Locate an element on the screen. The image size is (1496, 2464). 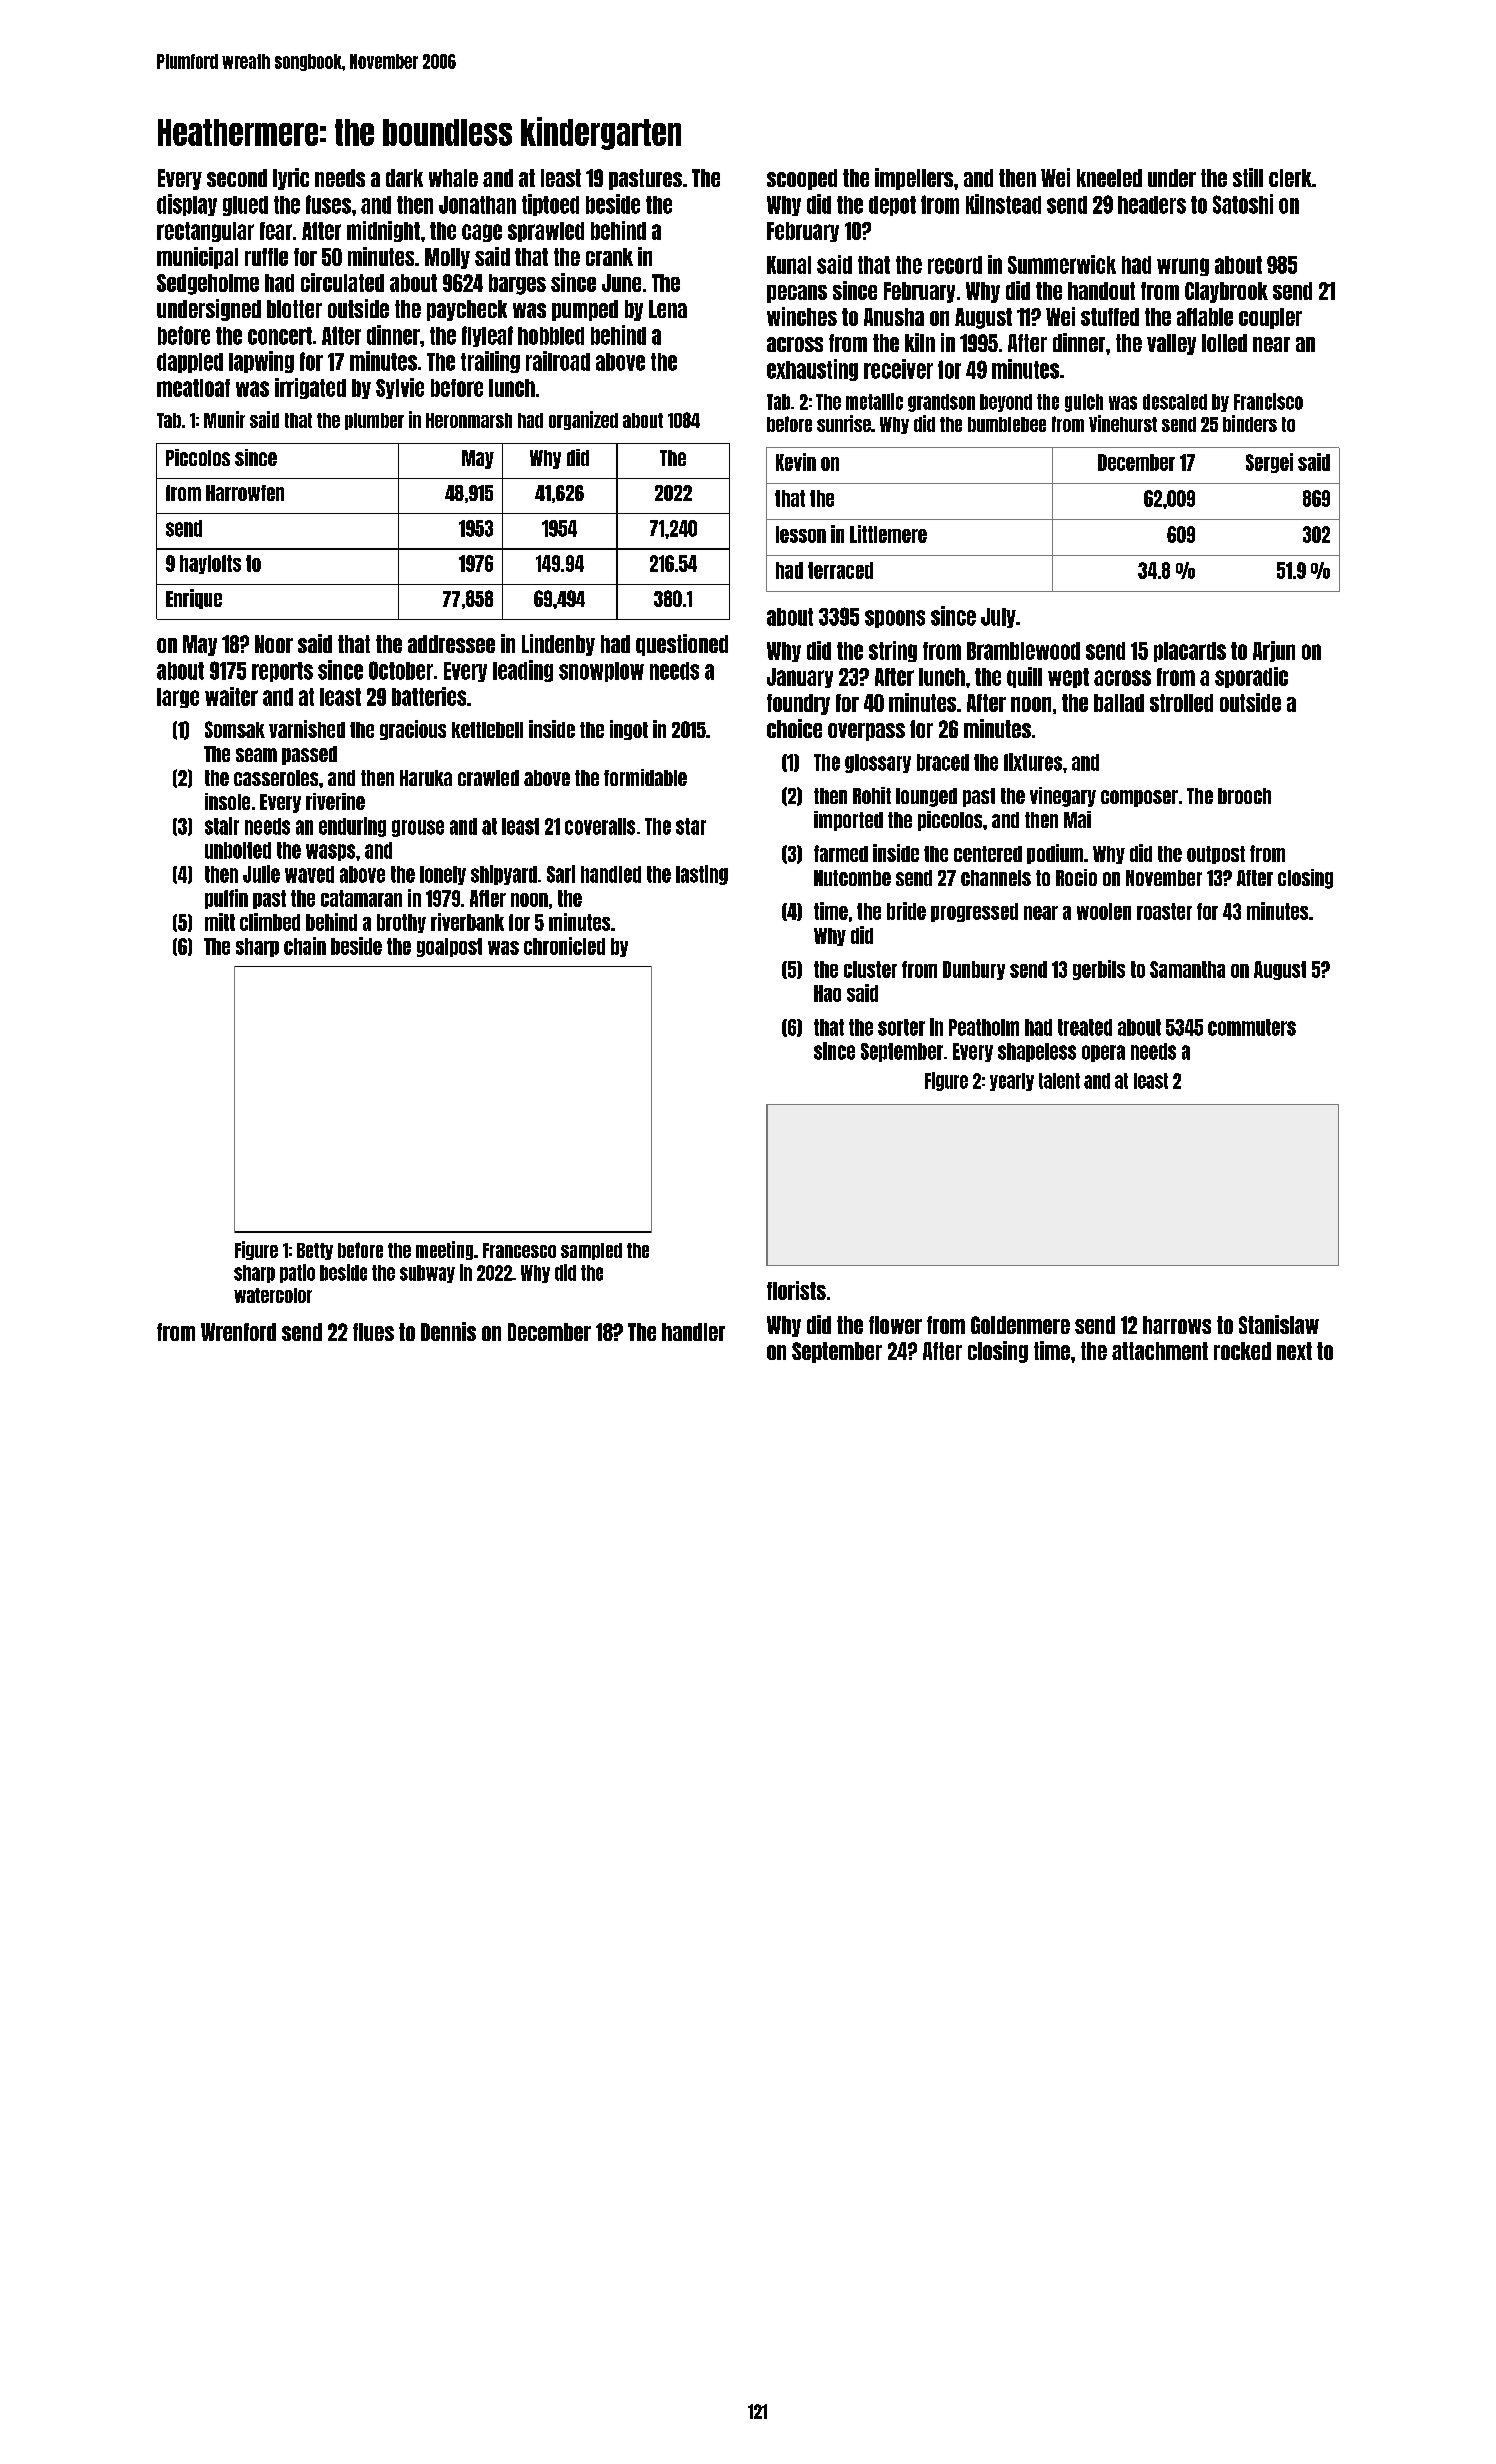
enduring is located at coordinates (352, 827).
